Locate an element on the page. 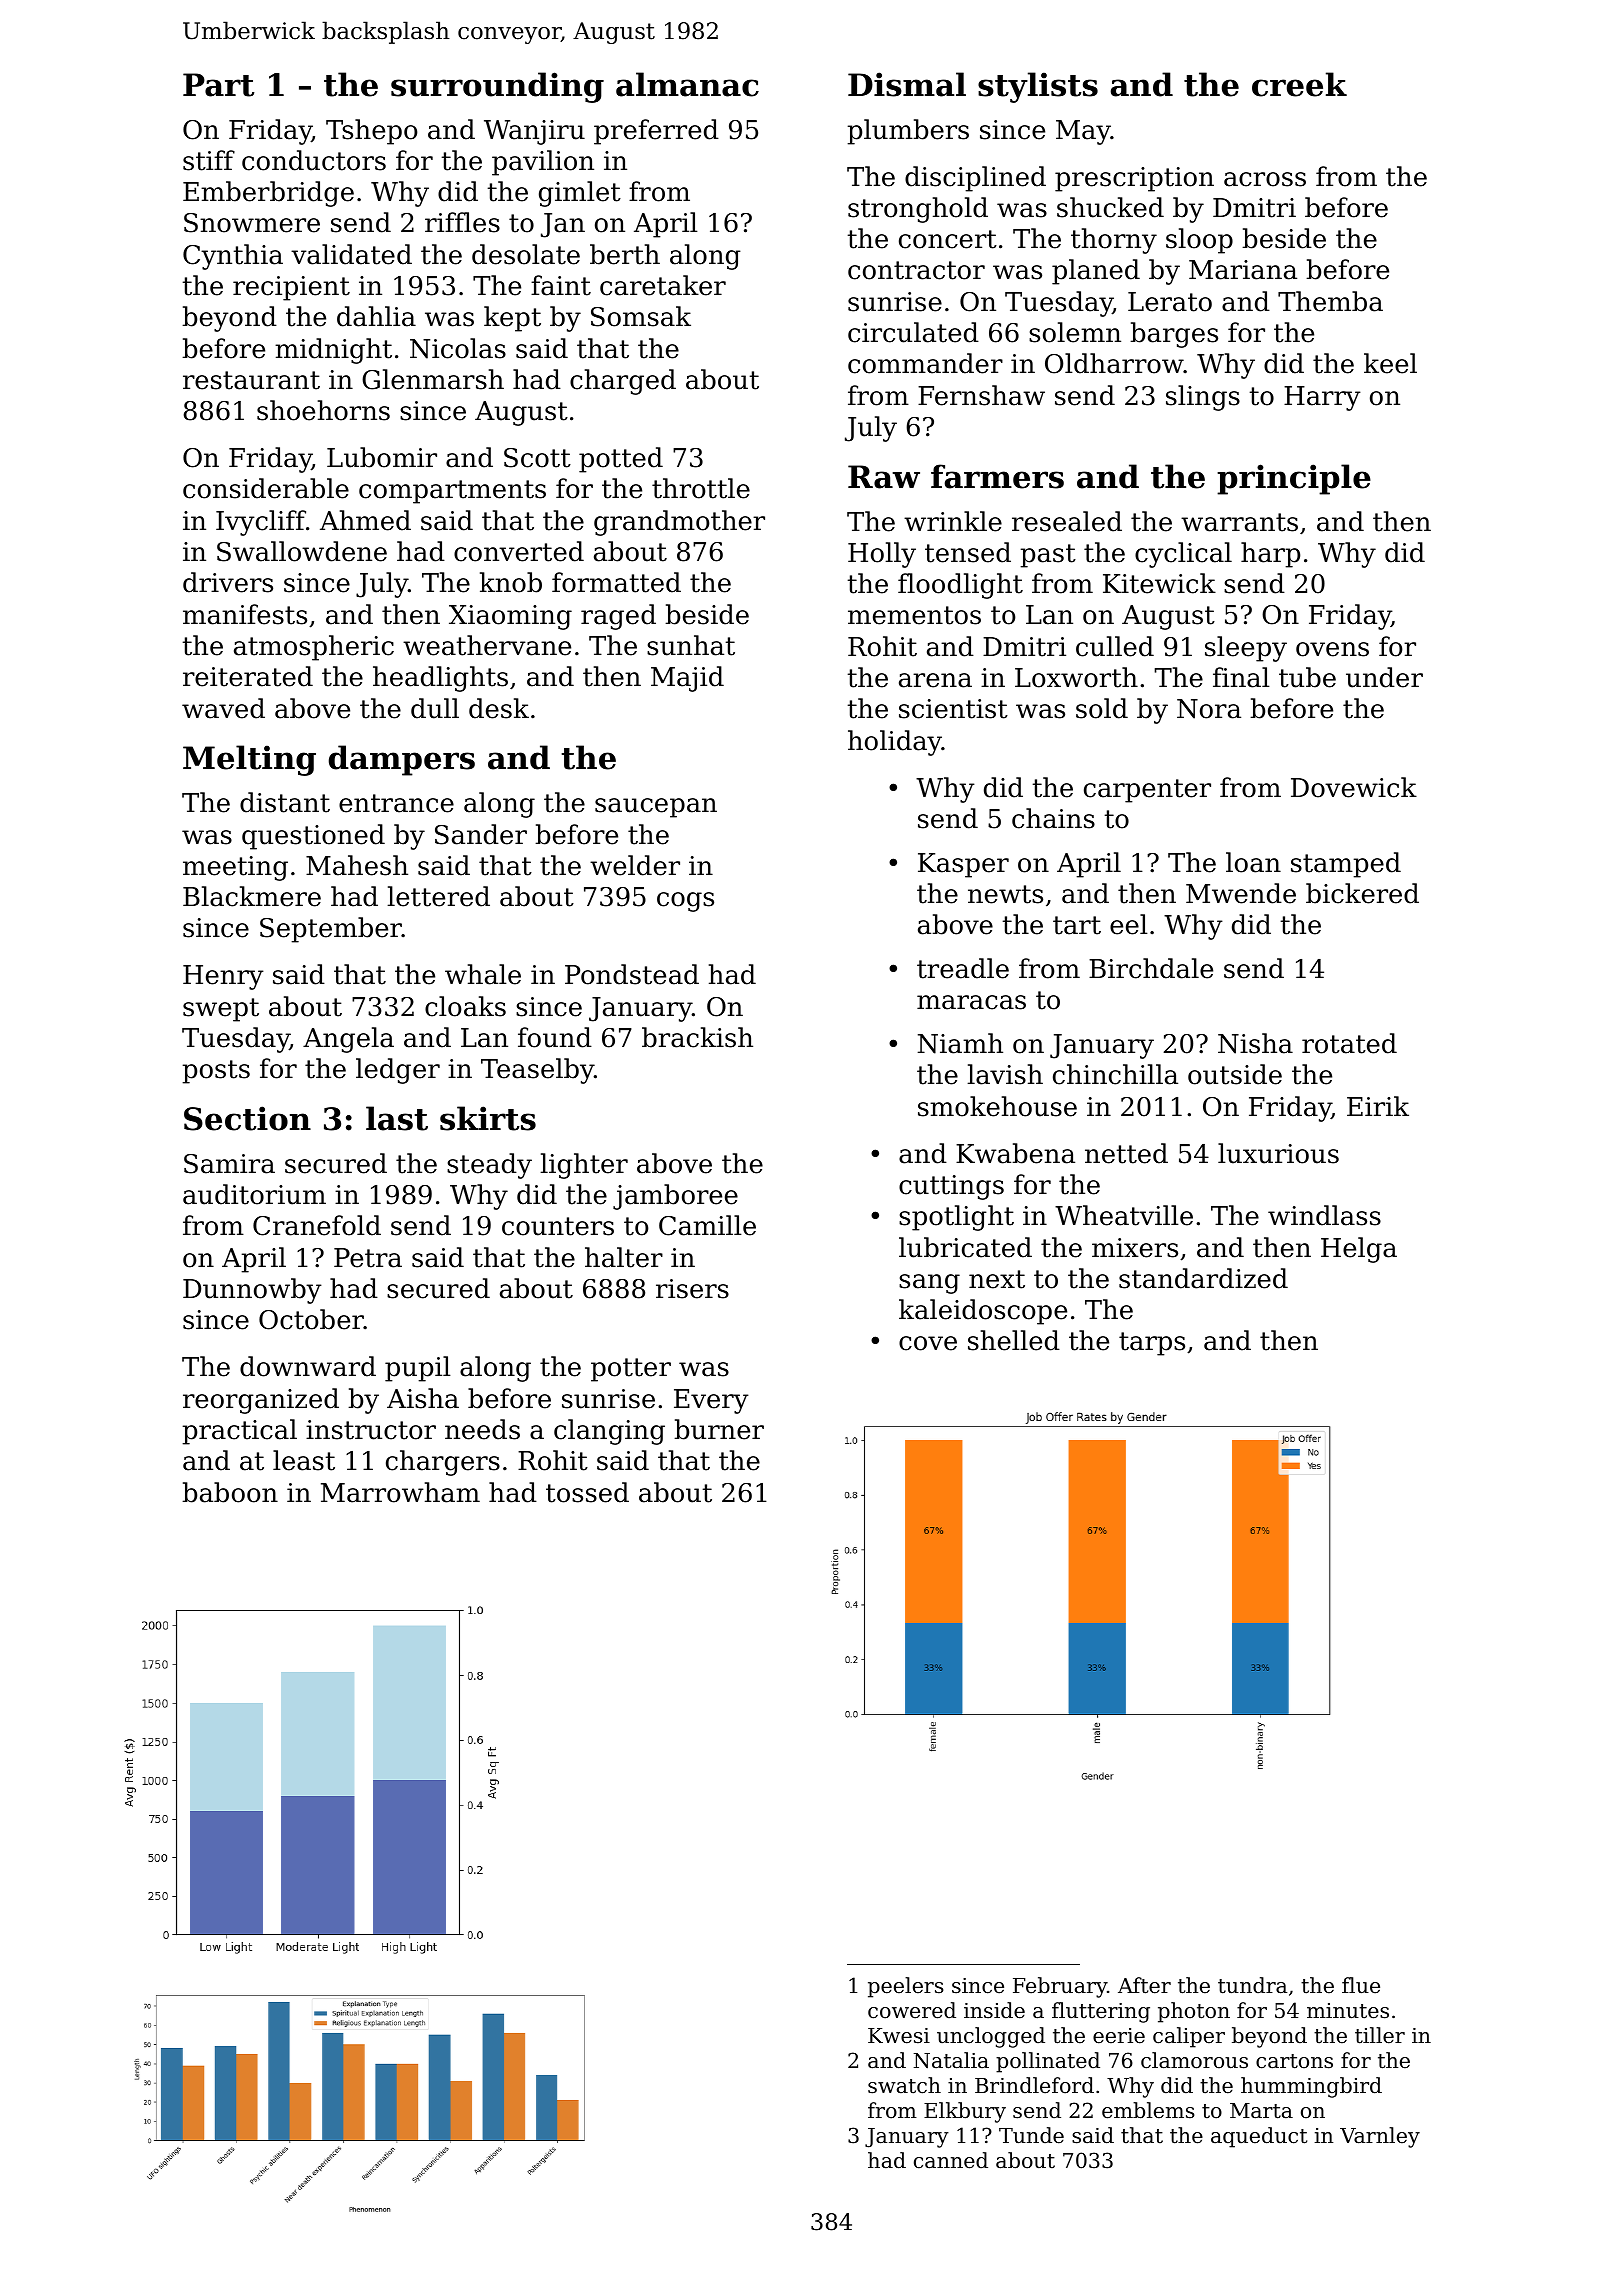  swatch is located at coordinates (904, 2085).
